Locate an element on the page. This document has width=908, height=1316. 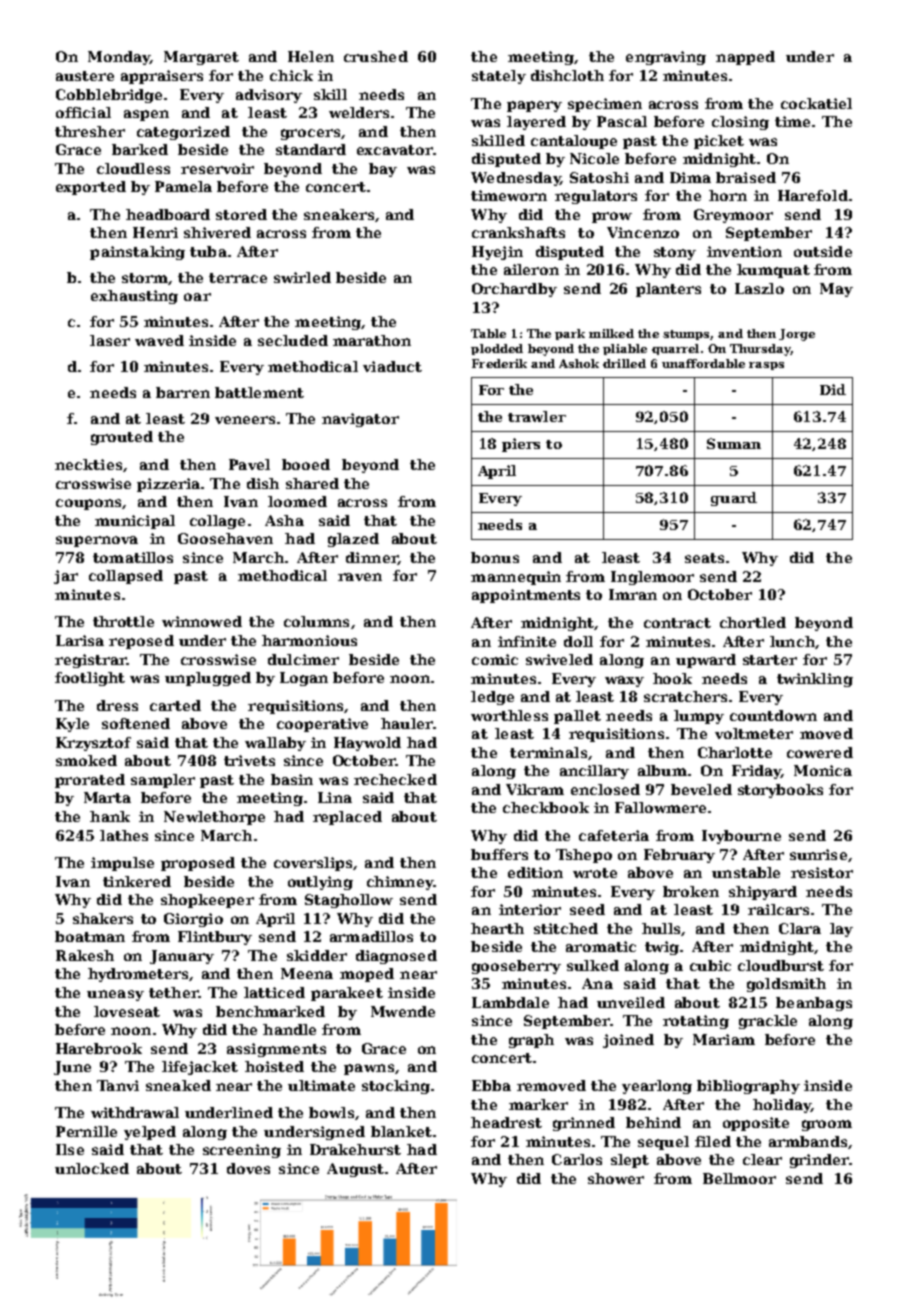
engraving is located at coordinates (666, 58).
